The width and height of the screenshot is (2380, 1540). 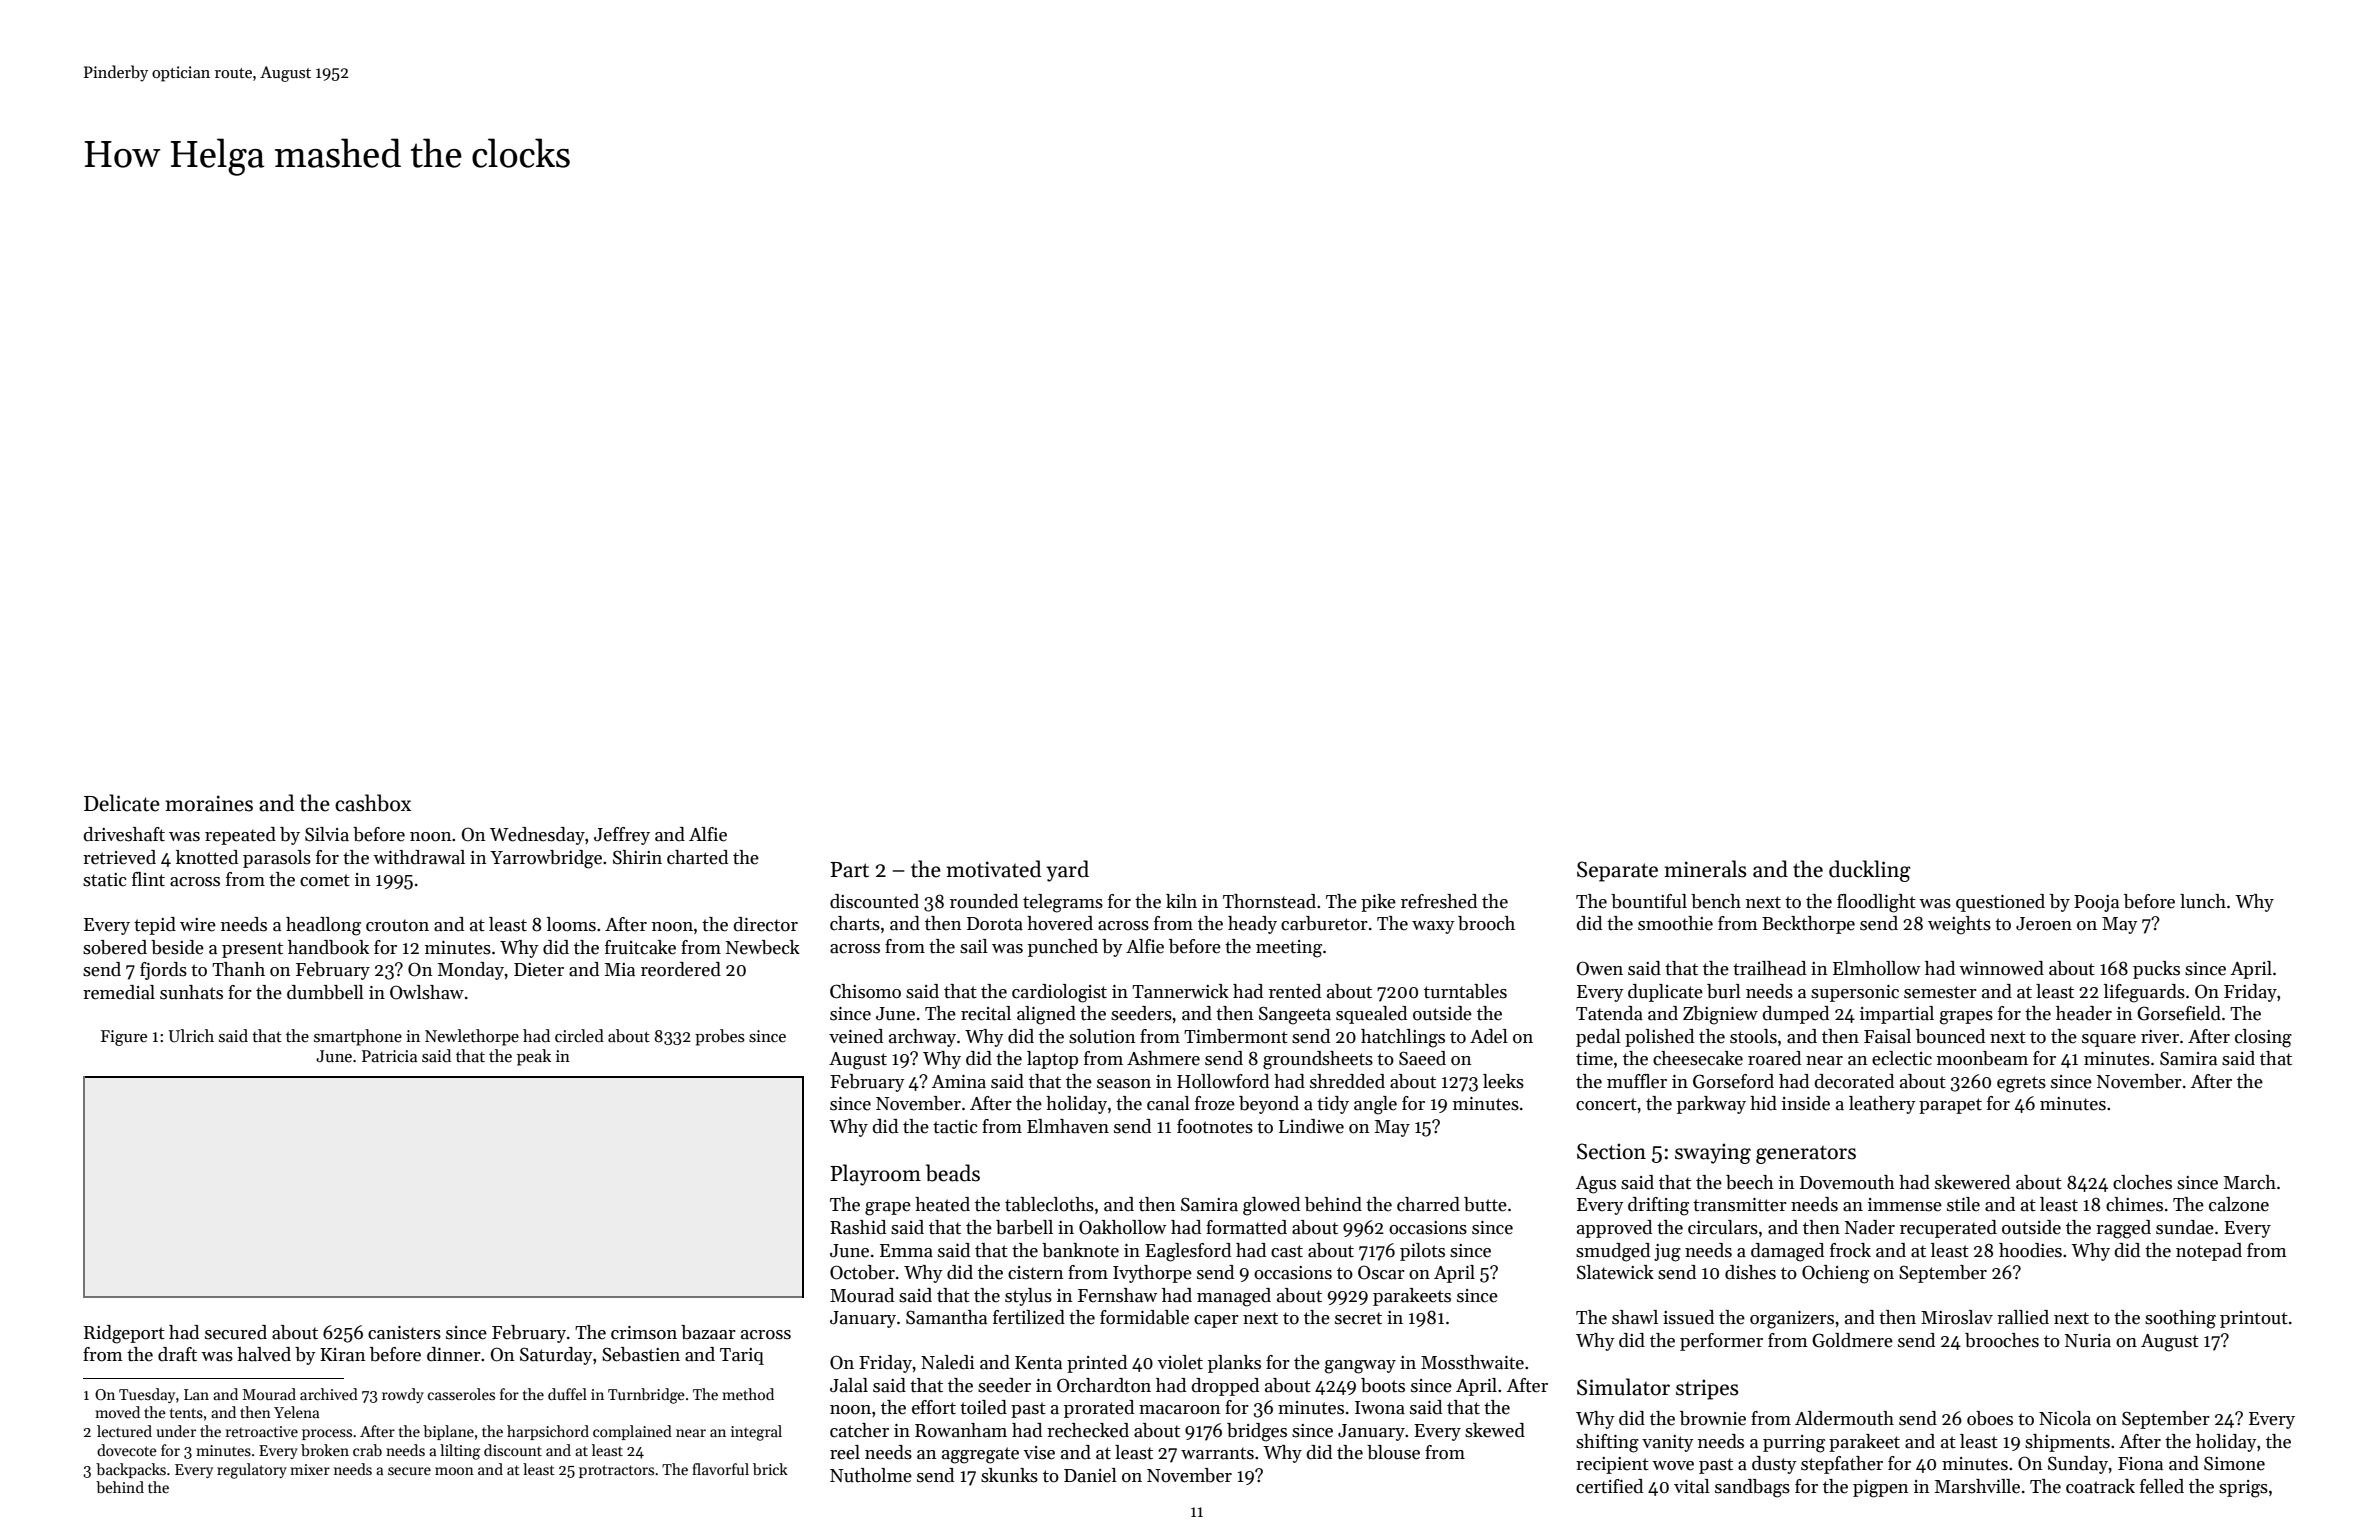 I want to click on Elmhaven, so click(x=1068, y=1126).
